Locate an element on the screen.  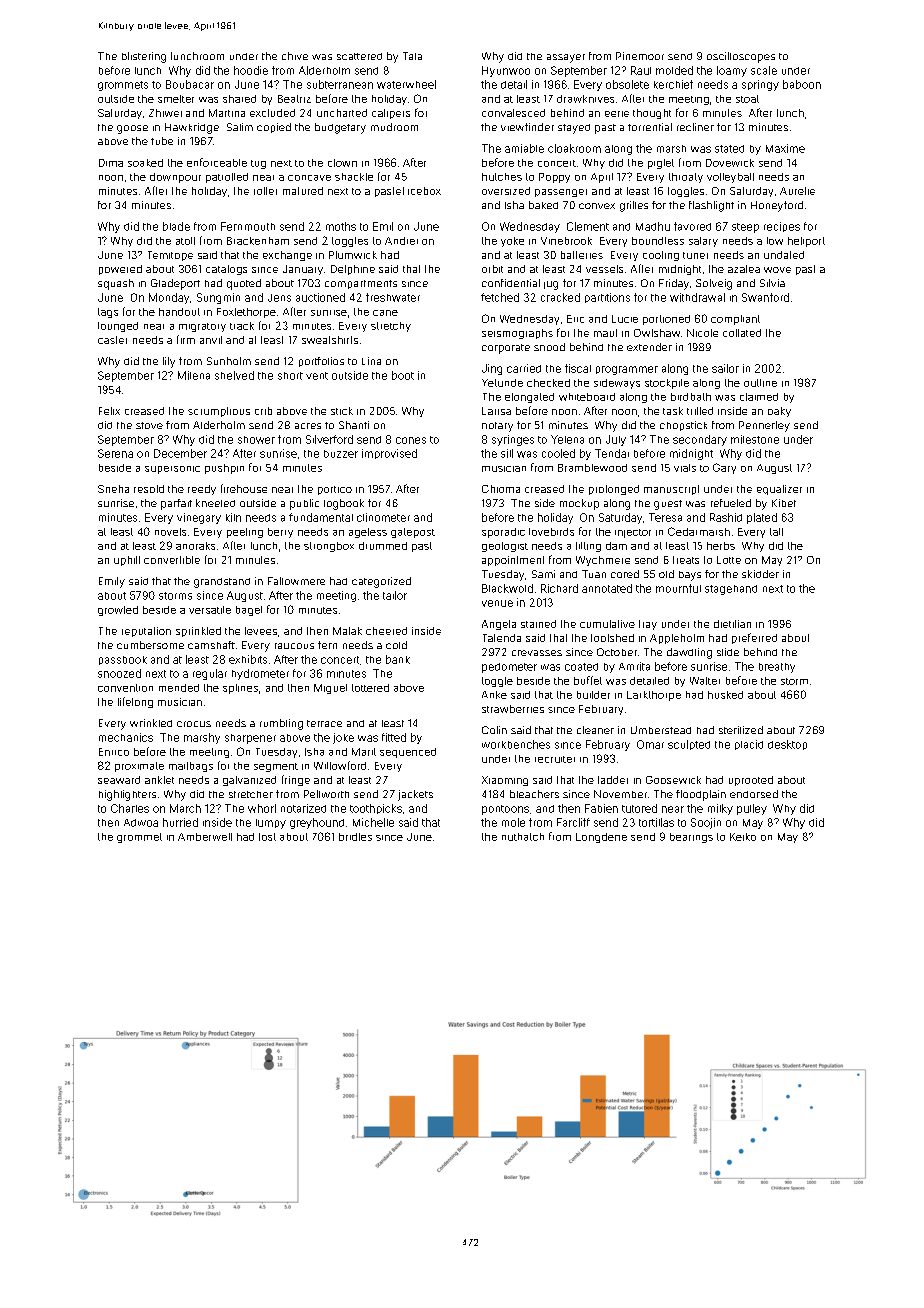
hurried is located at coordinates (180, 822).
